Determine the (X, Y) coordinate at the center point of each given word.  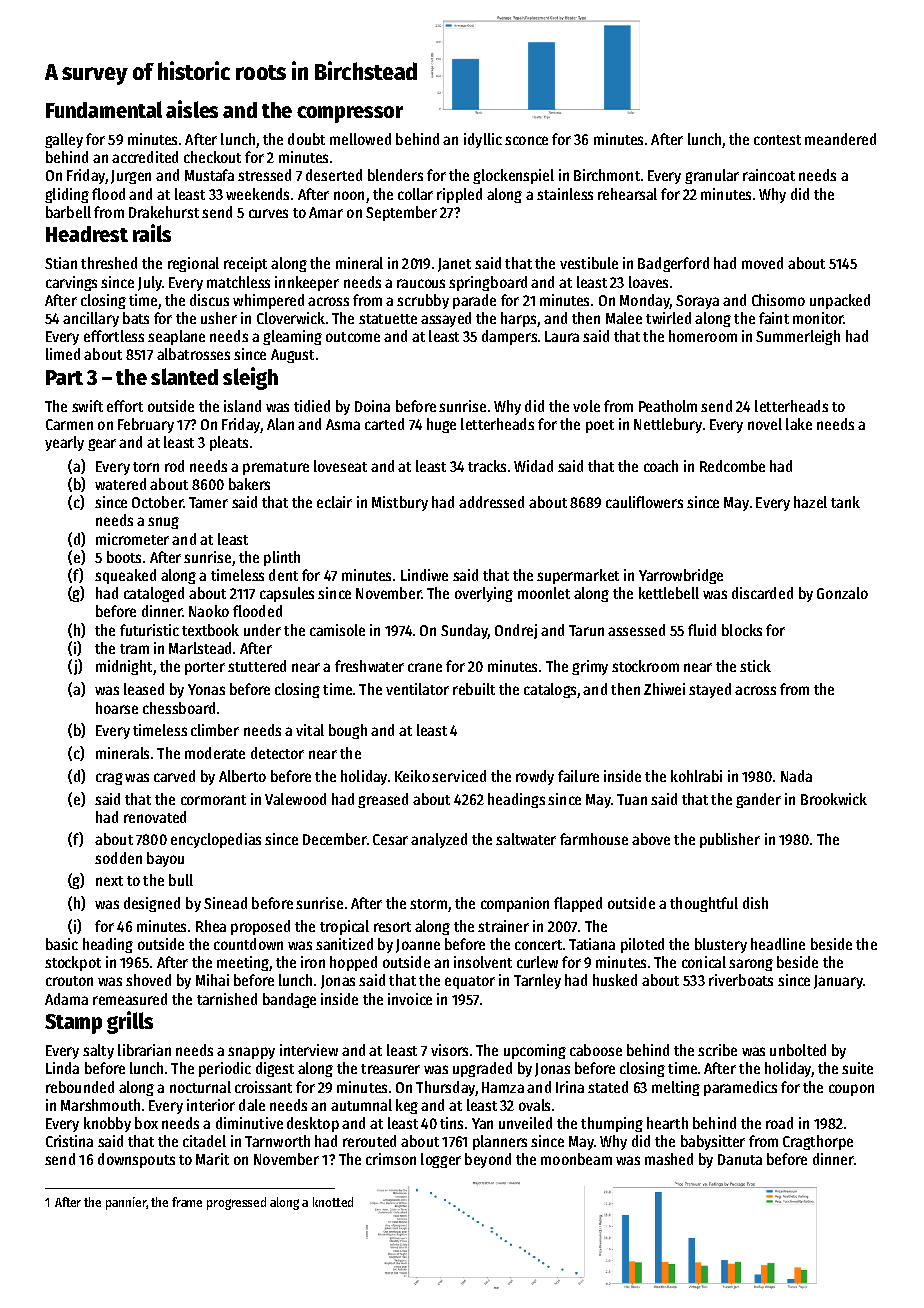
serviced (459, 776)
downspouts (136, 1160)
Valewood (295, 799)
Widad (533, 466)
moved (762, 263)
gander (758, 800)
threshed (109, 263)
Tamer (208, 502)
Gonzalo (842, 593)
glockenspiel (513, 176)
